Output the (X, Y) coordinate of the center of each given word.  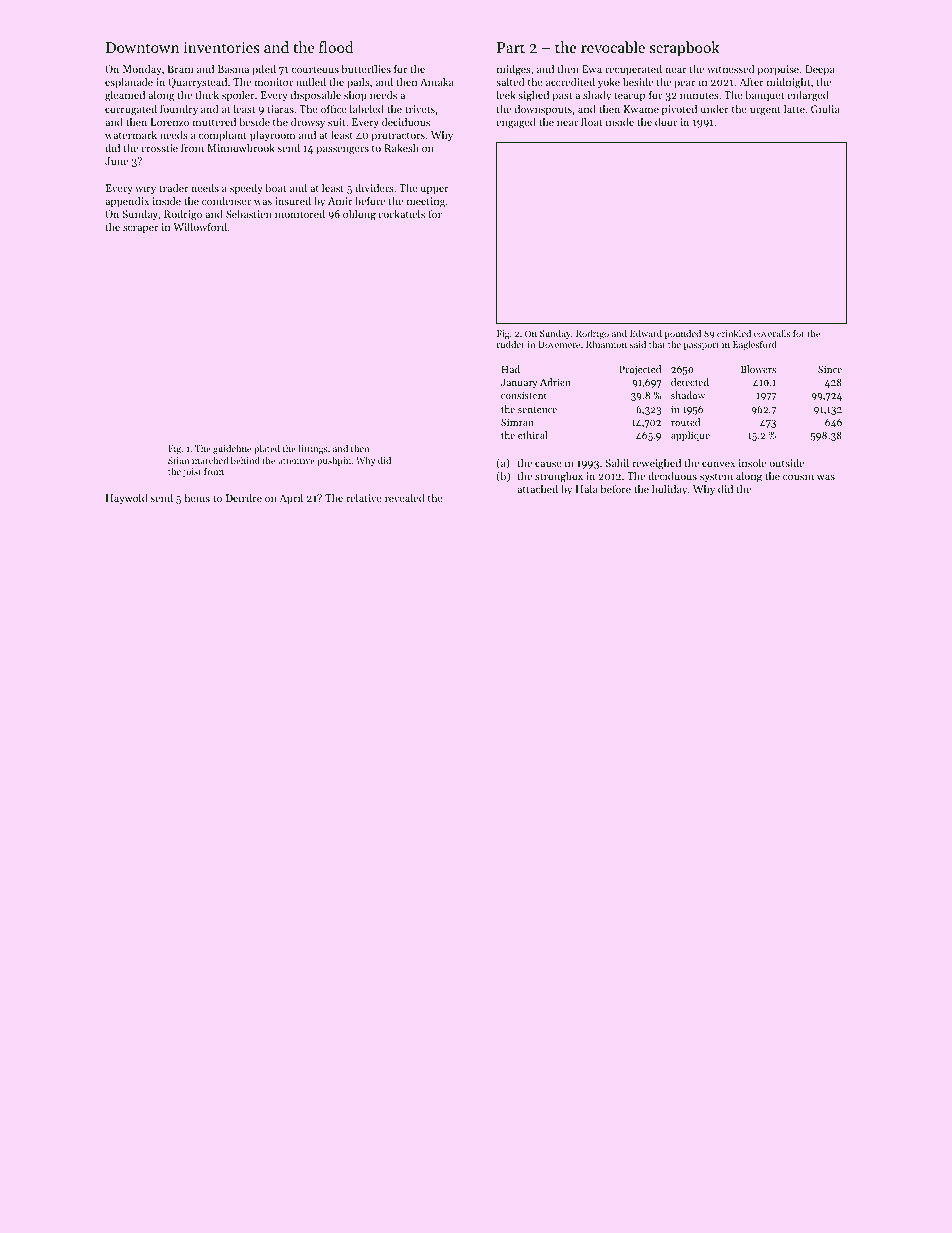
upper (435, 190)
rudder (511, 344)
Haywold (127, 499)
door (666, 121)
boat (275, 187)
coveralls (772, 333)
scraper (140, 229)
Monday (142, 70)
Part (511, 47)
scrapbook (684, 48)
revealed (405, 497)
